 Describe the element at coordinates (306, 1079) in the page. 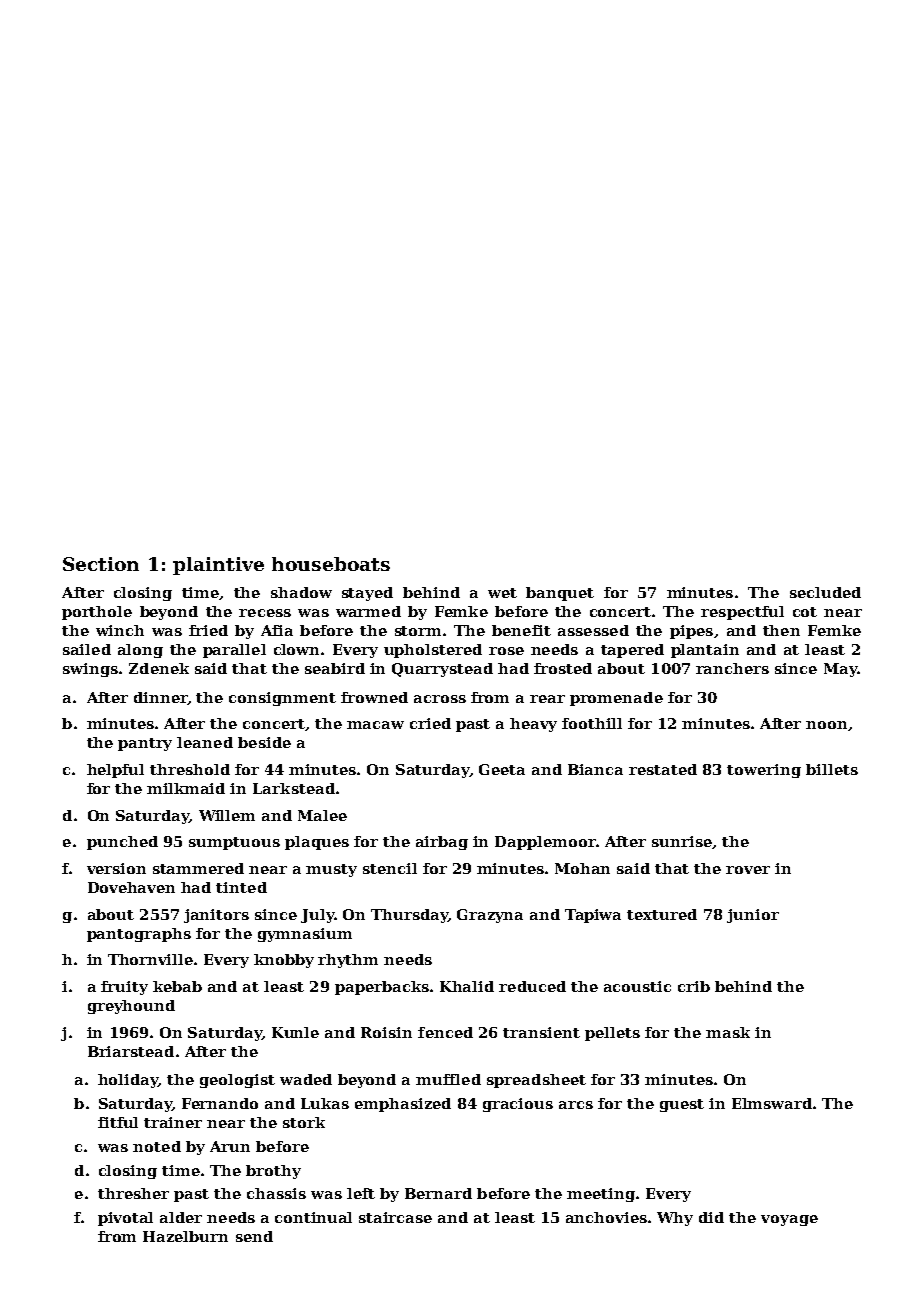

I see `waded` at that location.
